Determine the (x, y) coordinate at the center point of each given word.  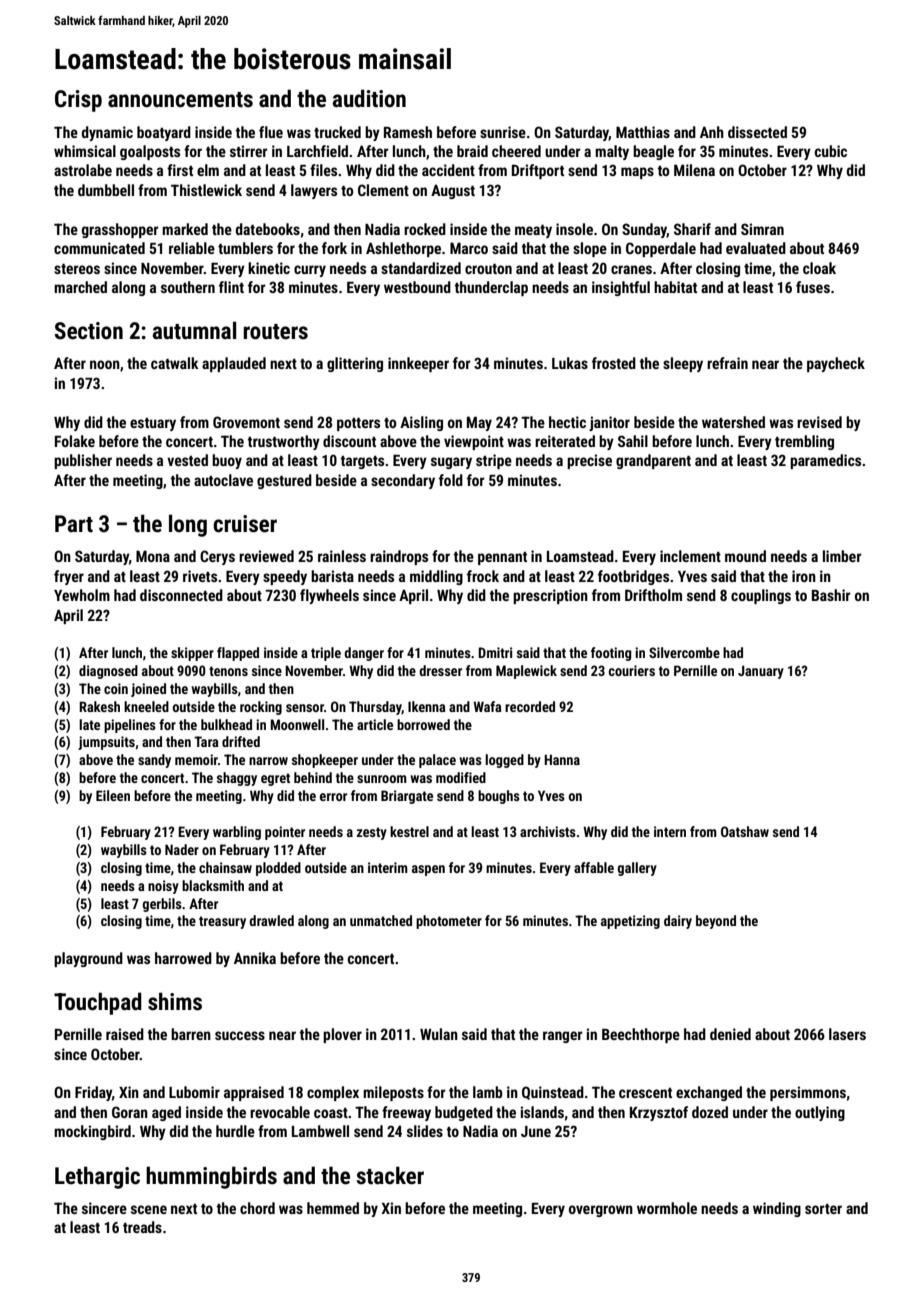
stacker (390, 1175)
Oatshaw (745, 831)
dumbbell (106, 190)
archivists (548, 831)
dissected (757, 132)
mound (745, 556)
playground (88, 959)
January (761, 672)
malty (612, 152)
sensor (305, 708)
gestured (284, 481)
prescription (550, 596)
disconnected (181, 595)
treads (142, 1227)
